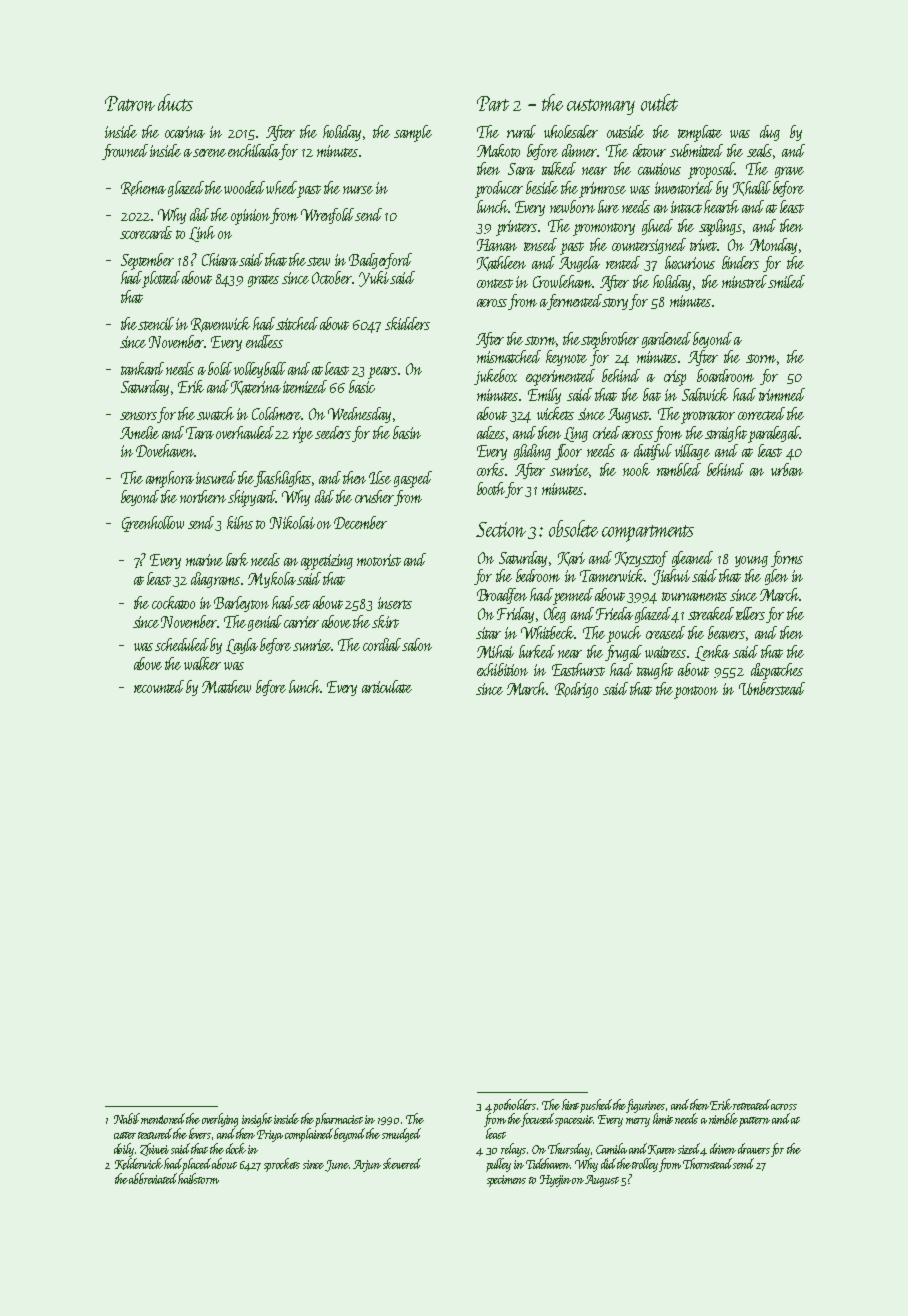 The width and height of the screenshot is (908, 1316). What do you see at coordinates (659, 102) in the screenshot?
I see `outlet` at bounding box center [659, 102].
